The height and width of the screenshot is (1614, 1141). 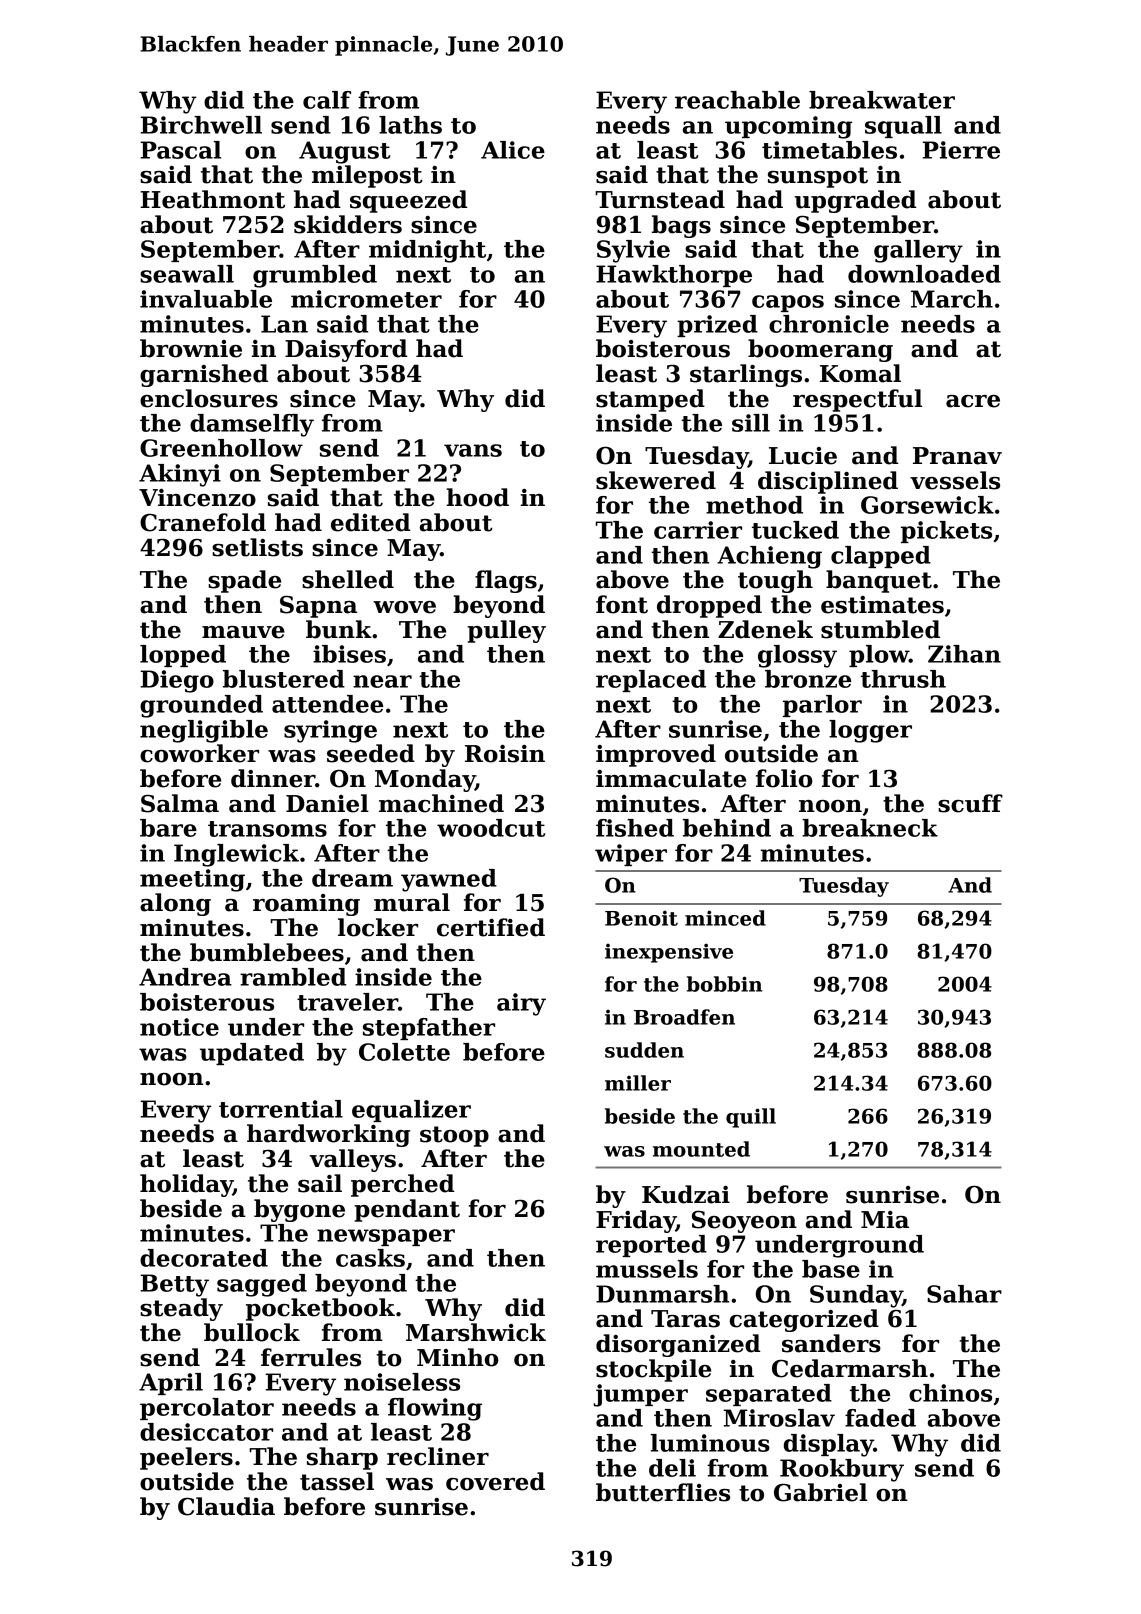 I want to click on wiper, so click(x=631, y=855).
